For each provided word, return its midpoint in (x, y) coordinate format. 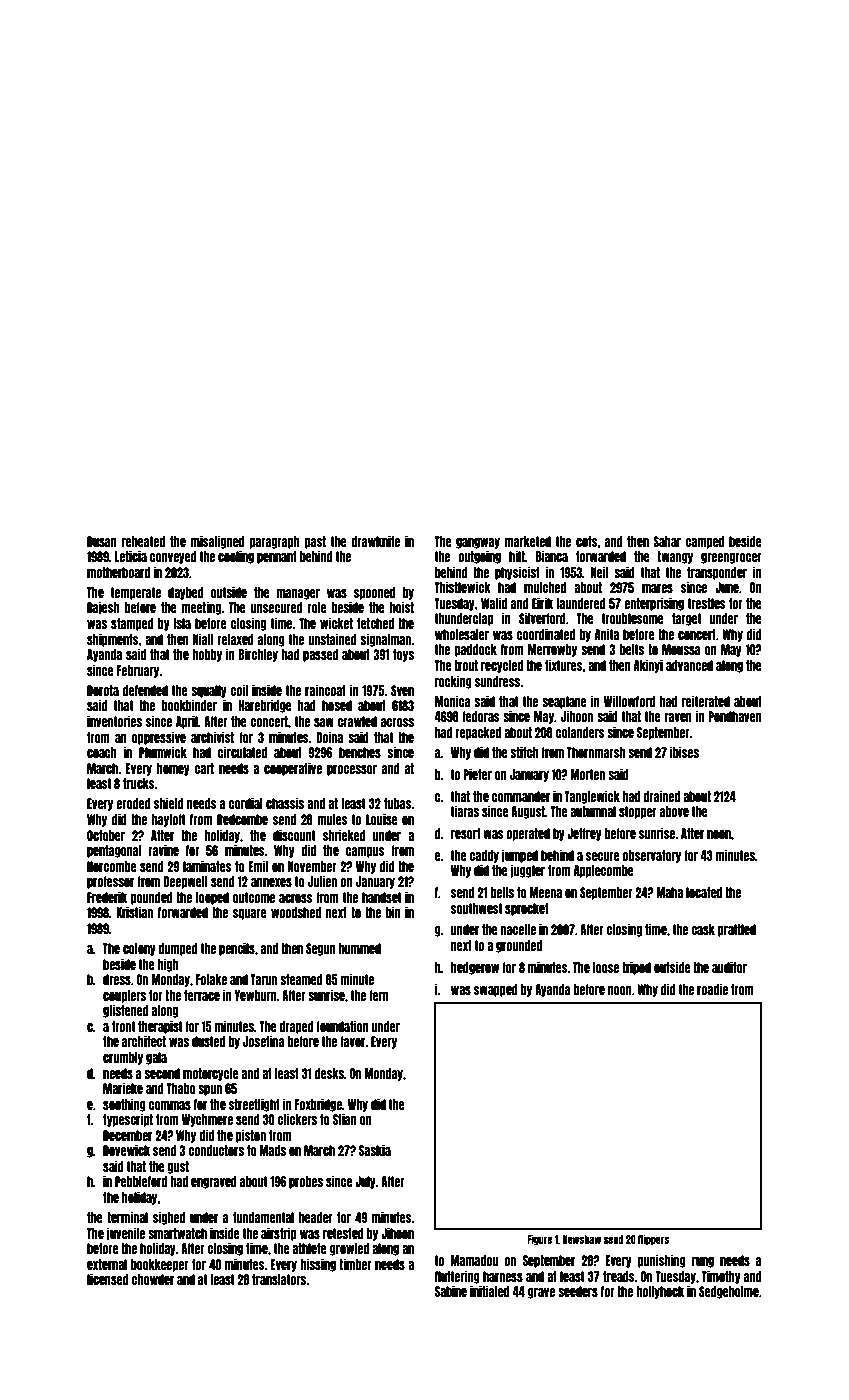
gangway (478, 543)
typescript (128, 1120)
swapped (496, 990)
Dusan (102, 541)
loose (606, 967)
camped (704, 542)
